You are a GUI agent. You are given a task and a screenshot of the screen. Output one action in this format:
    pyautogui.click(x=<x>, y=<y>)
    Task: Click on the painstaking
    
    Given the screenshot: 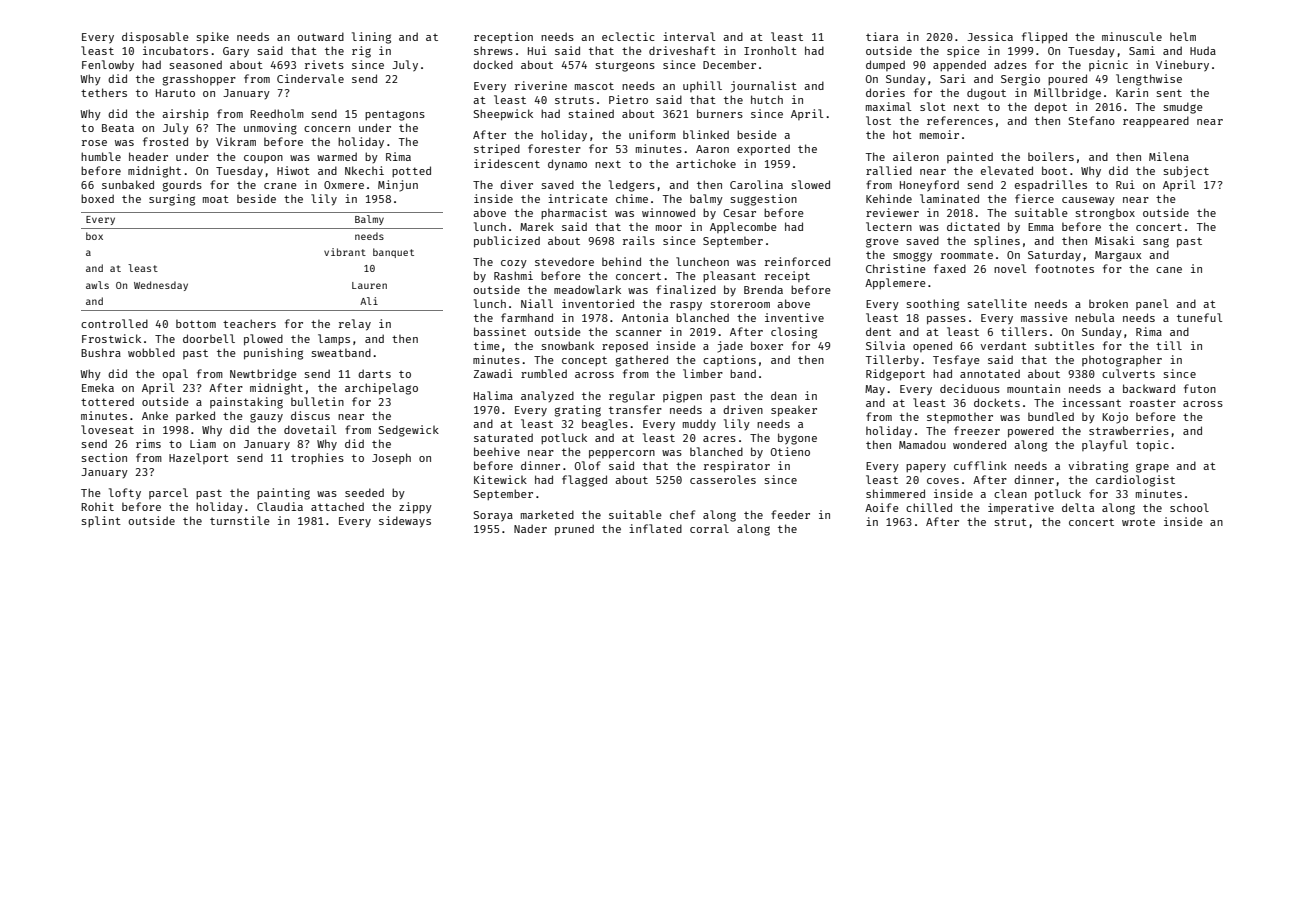 What is the action you would take?
    pyautogui.click(x=246, y=403)
